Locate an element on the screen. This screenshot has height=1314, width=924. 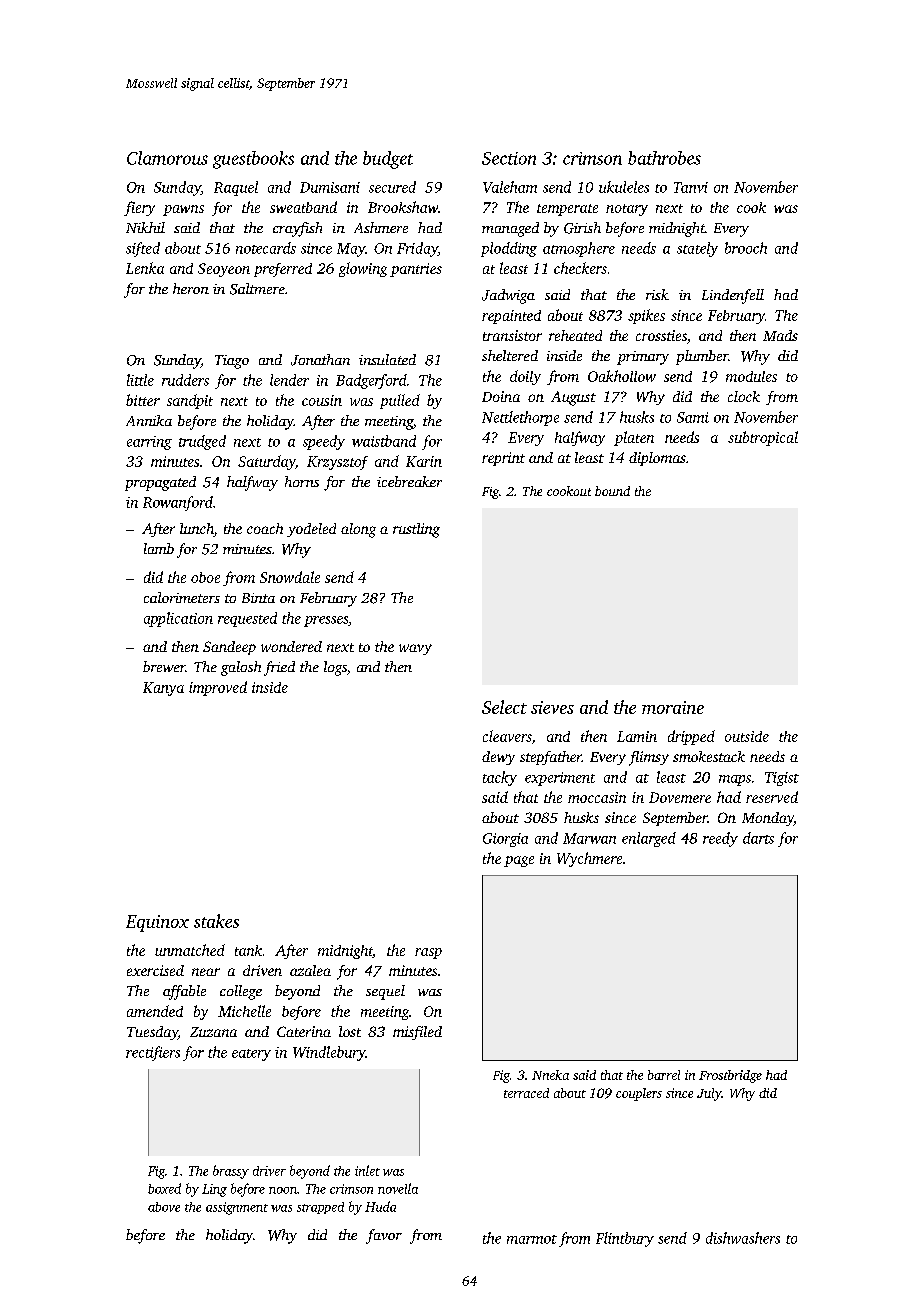
rasp is located at coordinates (428, 953).
